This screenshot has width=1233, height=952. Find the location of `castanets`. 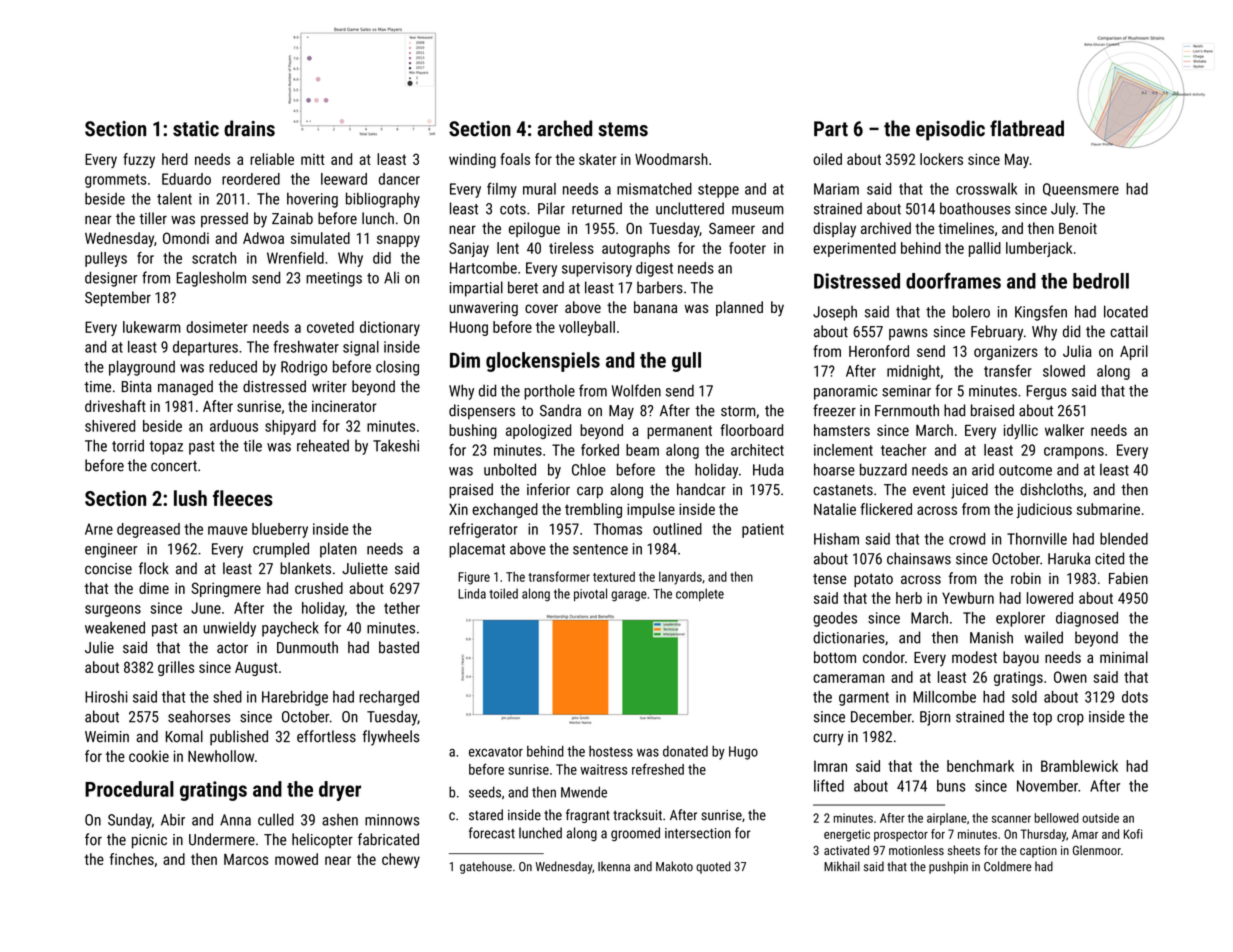

castanets is located at coordinates (843, 490).
